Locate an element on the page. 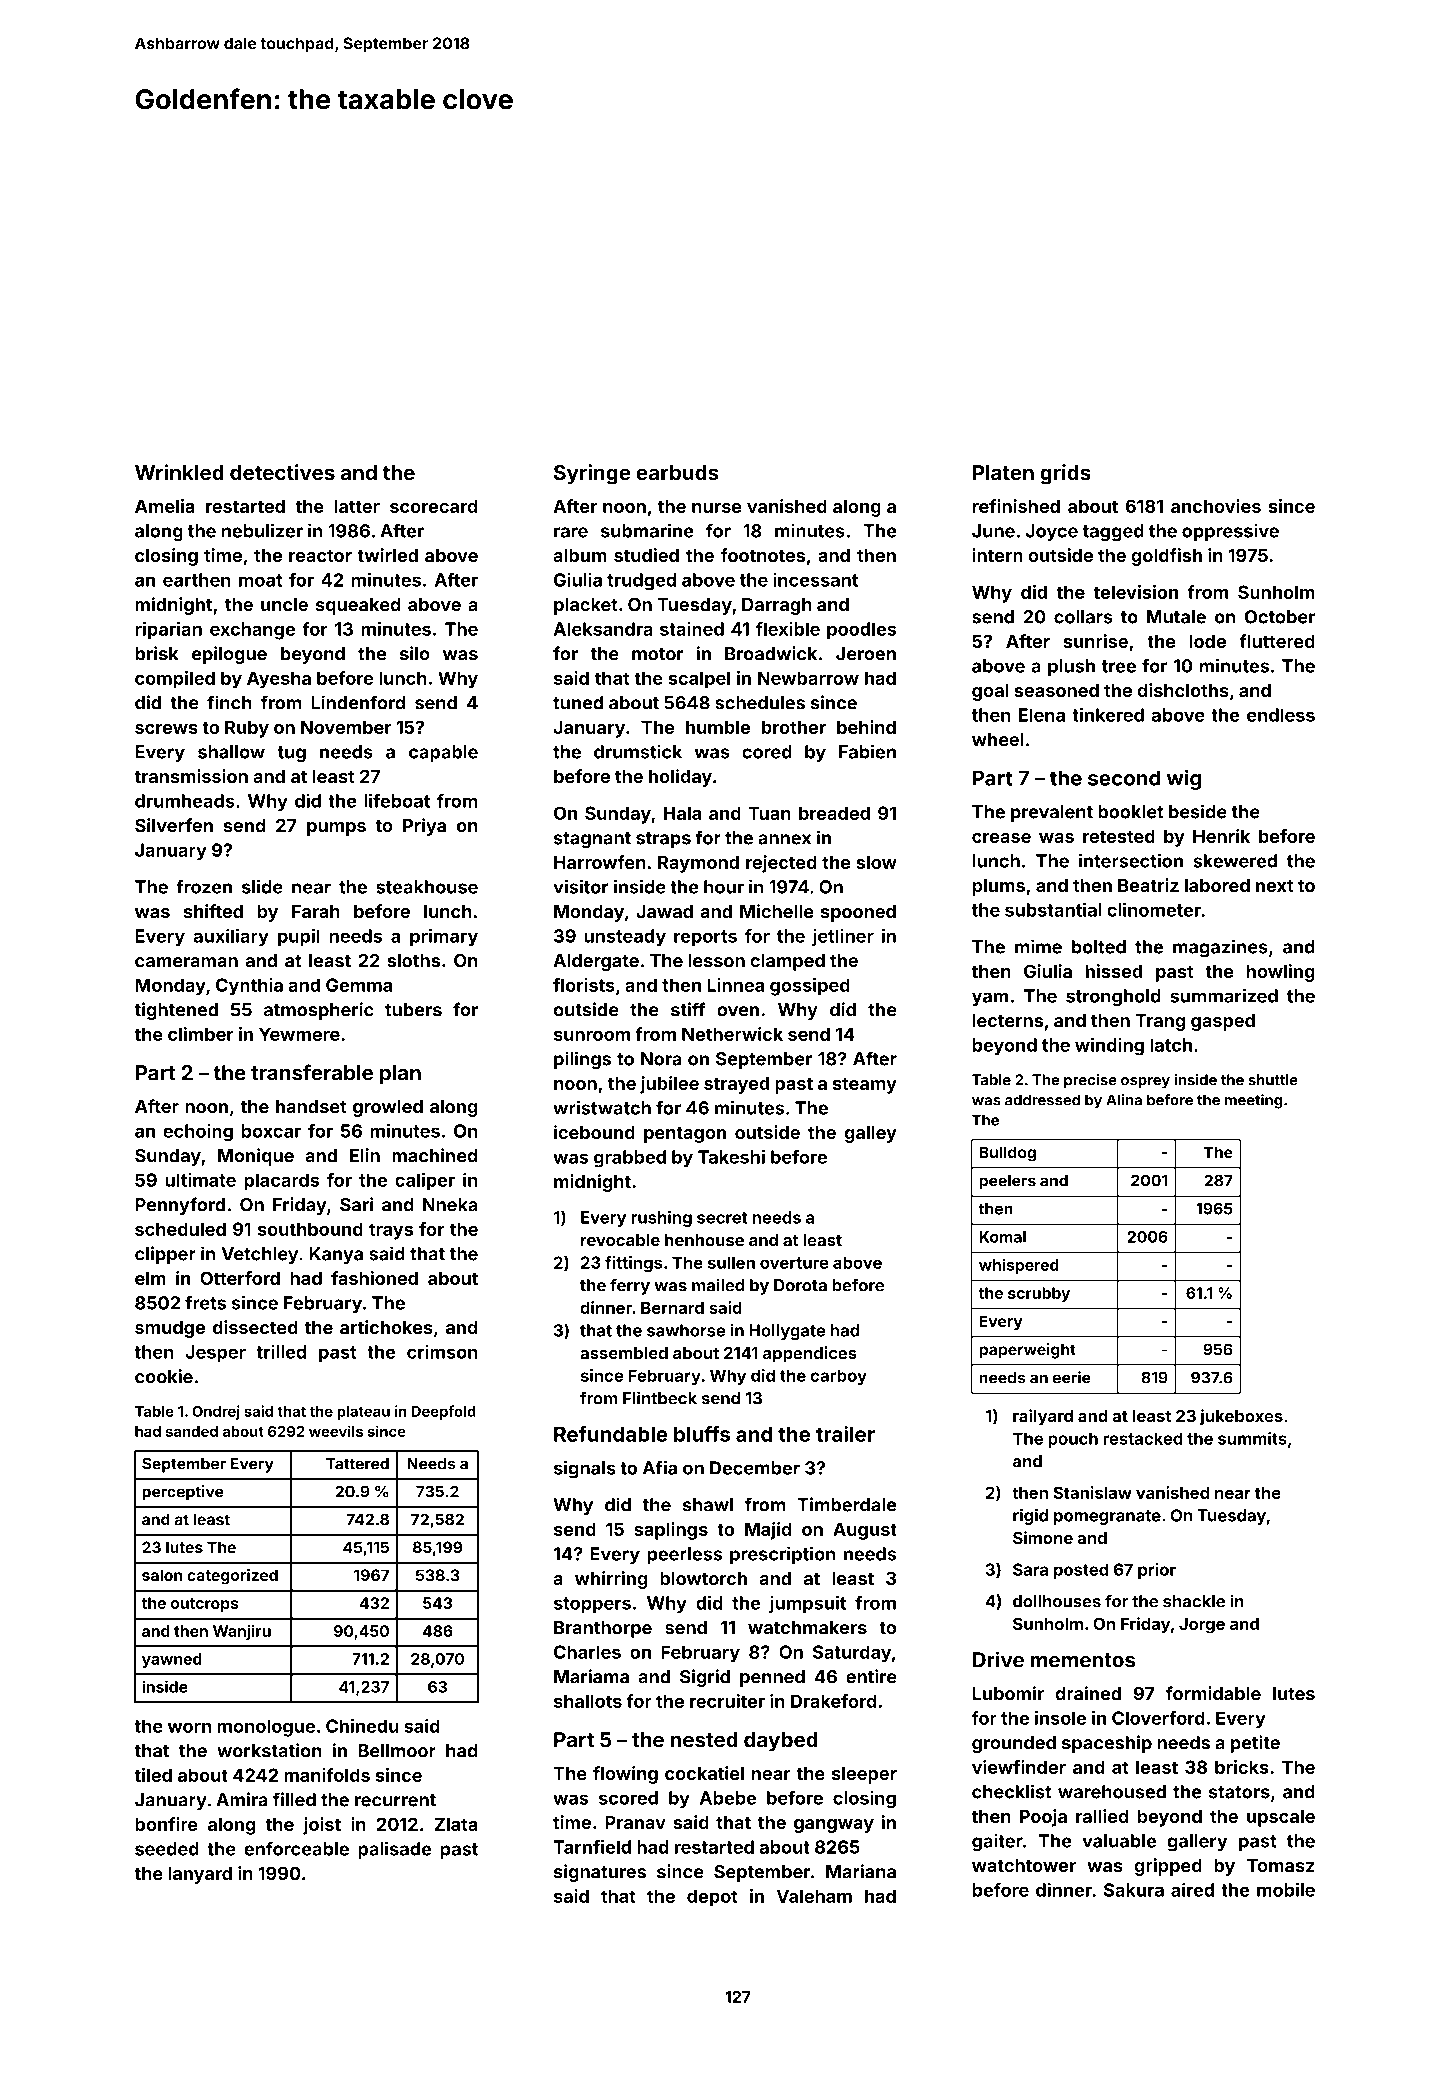 This document has width=1450, height=2100. detectives is located at coordinates (282, 472).
